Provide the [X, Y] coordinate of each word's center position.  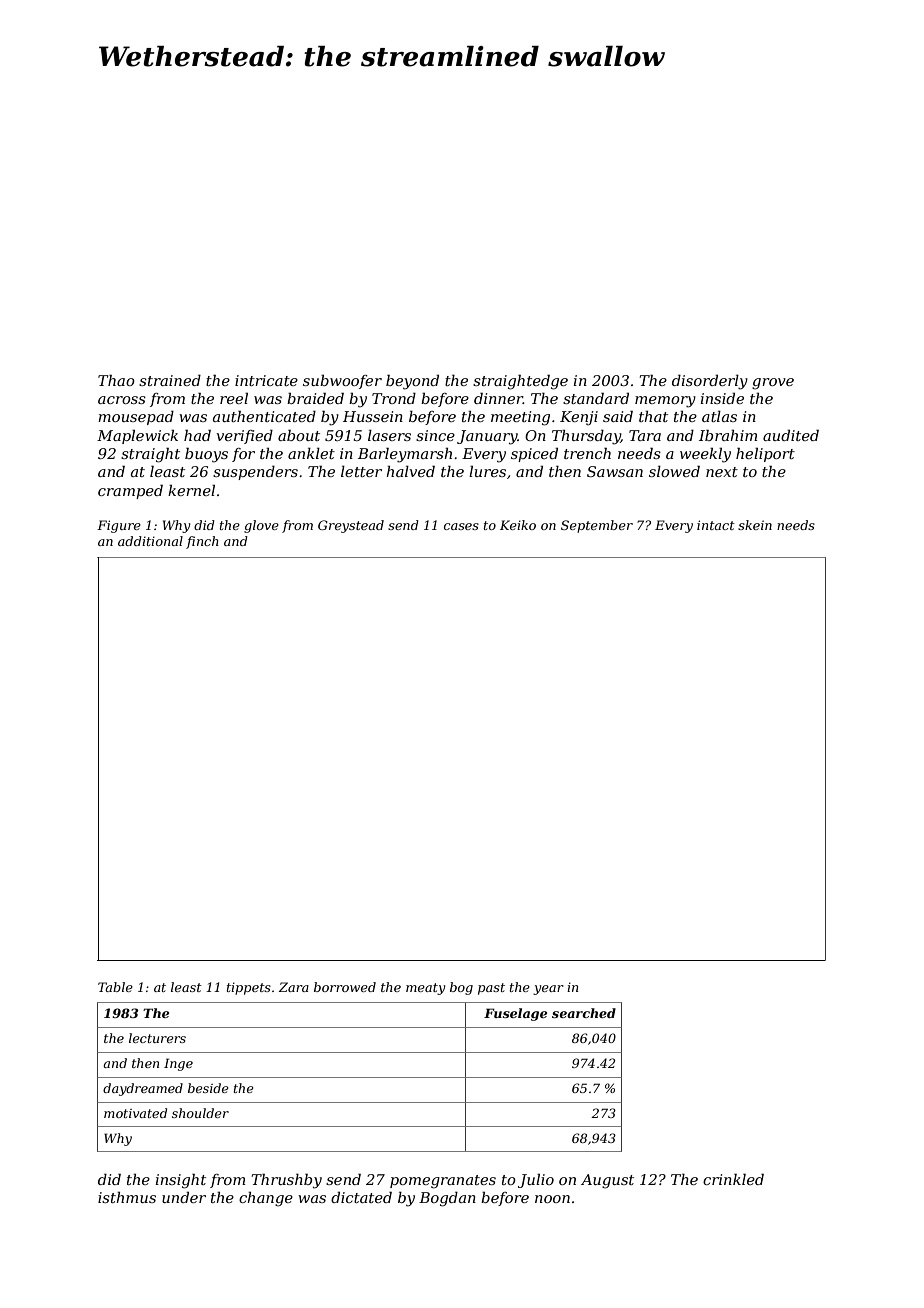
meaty [426, 989]
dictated [361, 1197]
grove [773, 384]
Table [115, 987]
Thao [116, 380]
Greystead [351, 526]
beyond [412, 382]
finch [202, 542]
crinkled [733, 1179]
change [266, 1199]
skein [755, 525]
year [548, 990]
